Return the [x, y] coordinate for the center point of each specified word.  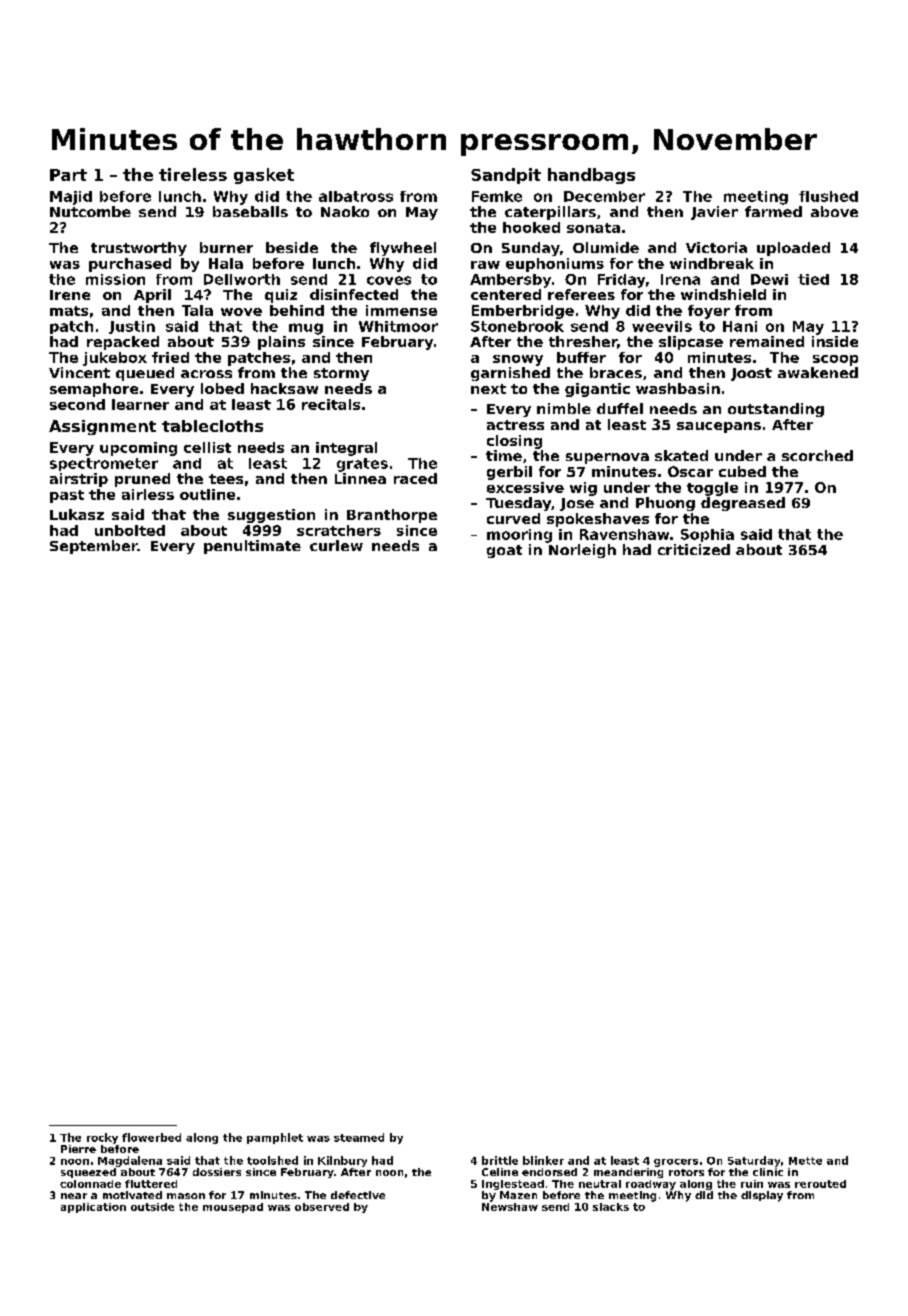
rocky [102, 1138]
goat [504, 551]
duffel [620, 408]
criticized [694, 549]
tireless [193, 174]
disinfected [354, 294]
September [94, 547]
